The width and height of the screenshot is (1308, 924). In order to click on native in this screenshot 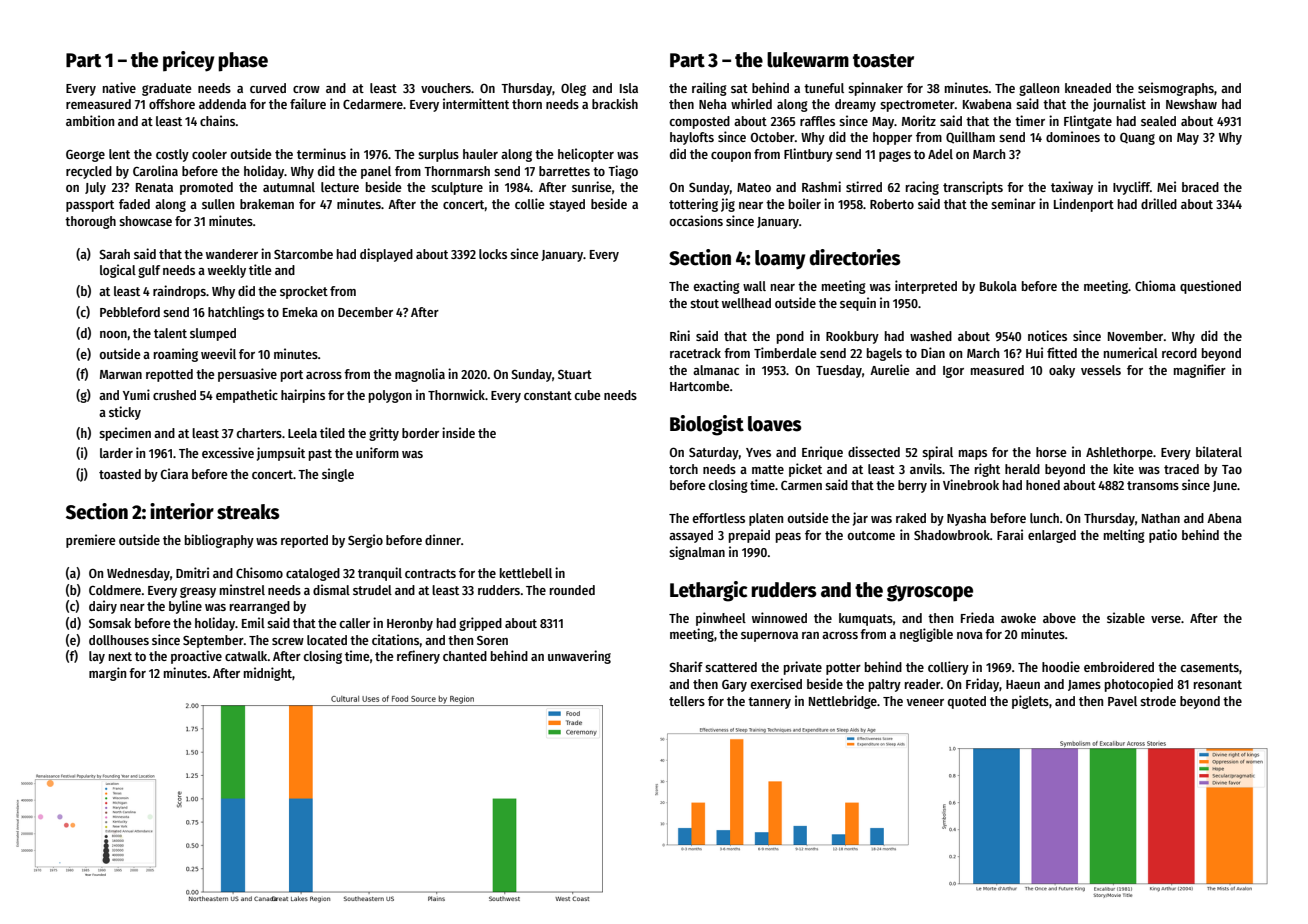, I will do `click(119, 87)`.
